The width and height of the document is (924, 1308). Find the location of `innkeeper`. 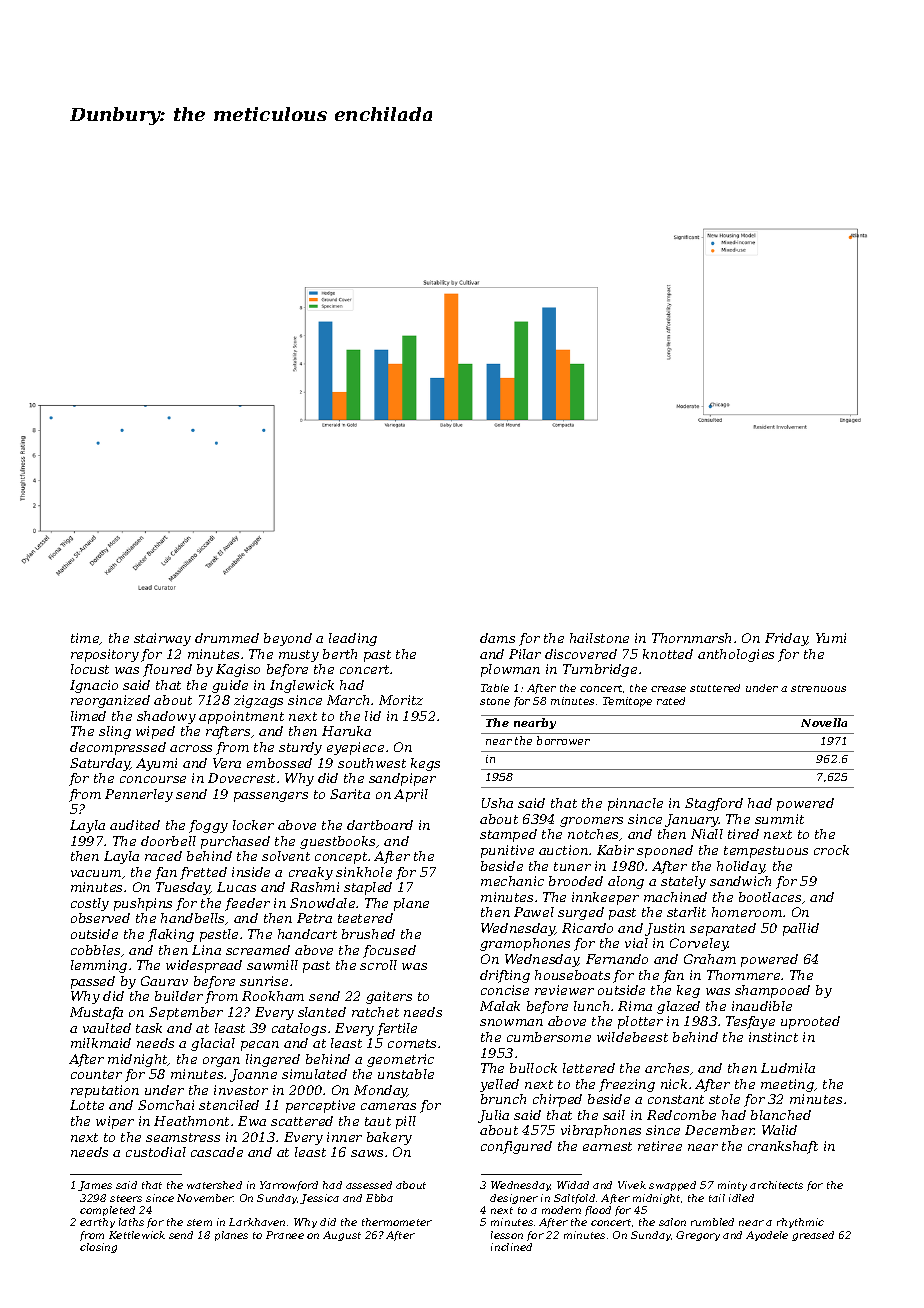

innkeeper is located at coordinates (605, 898).
